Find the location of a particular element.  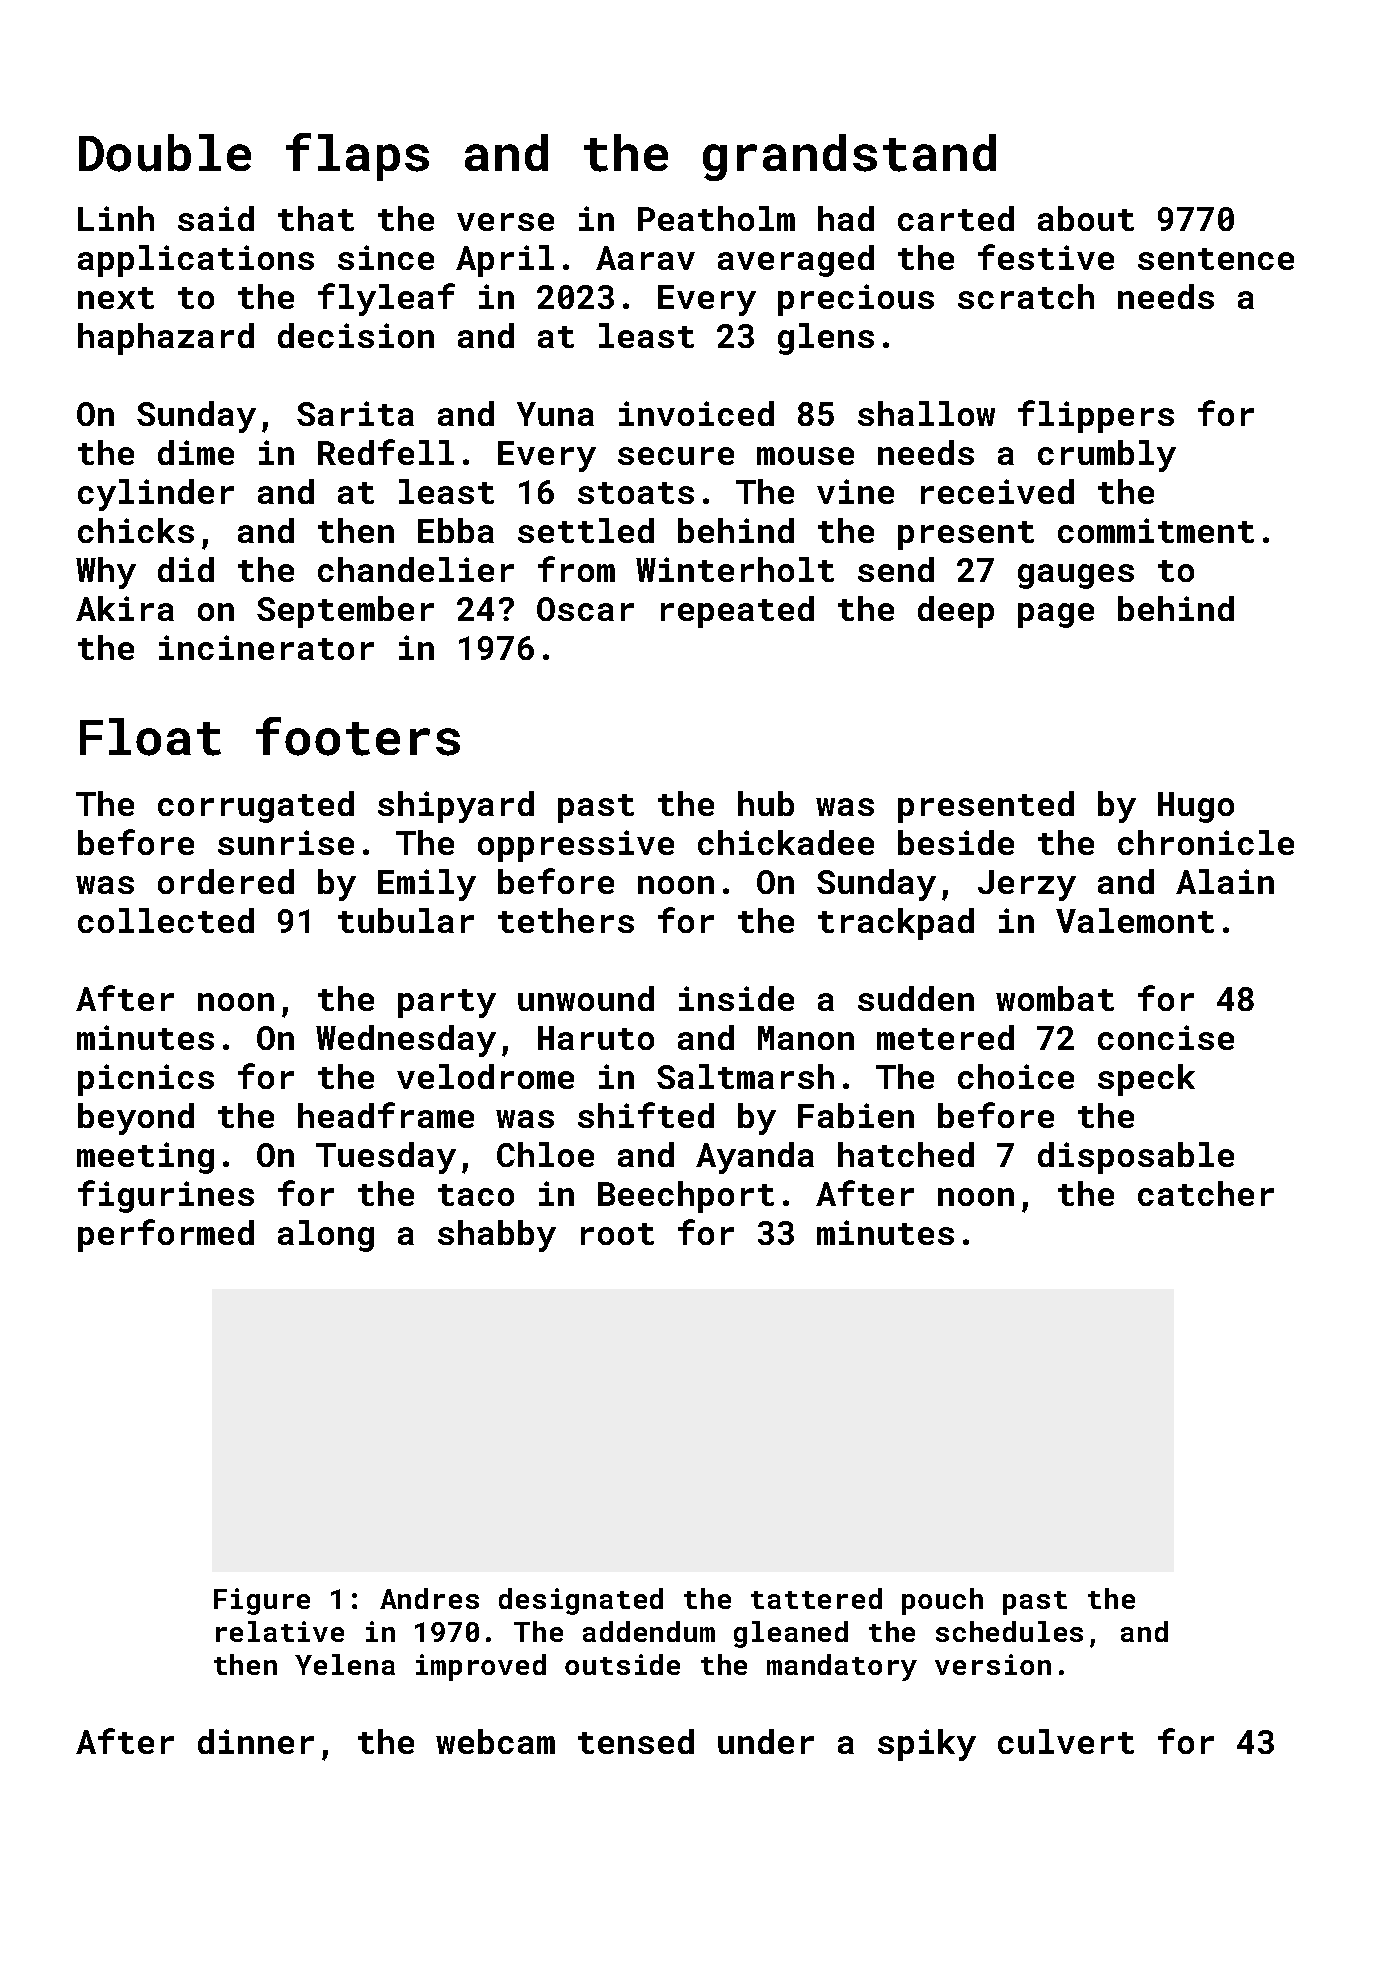

collected is located at coordinates (166, 920).
